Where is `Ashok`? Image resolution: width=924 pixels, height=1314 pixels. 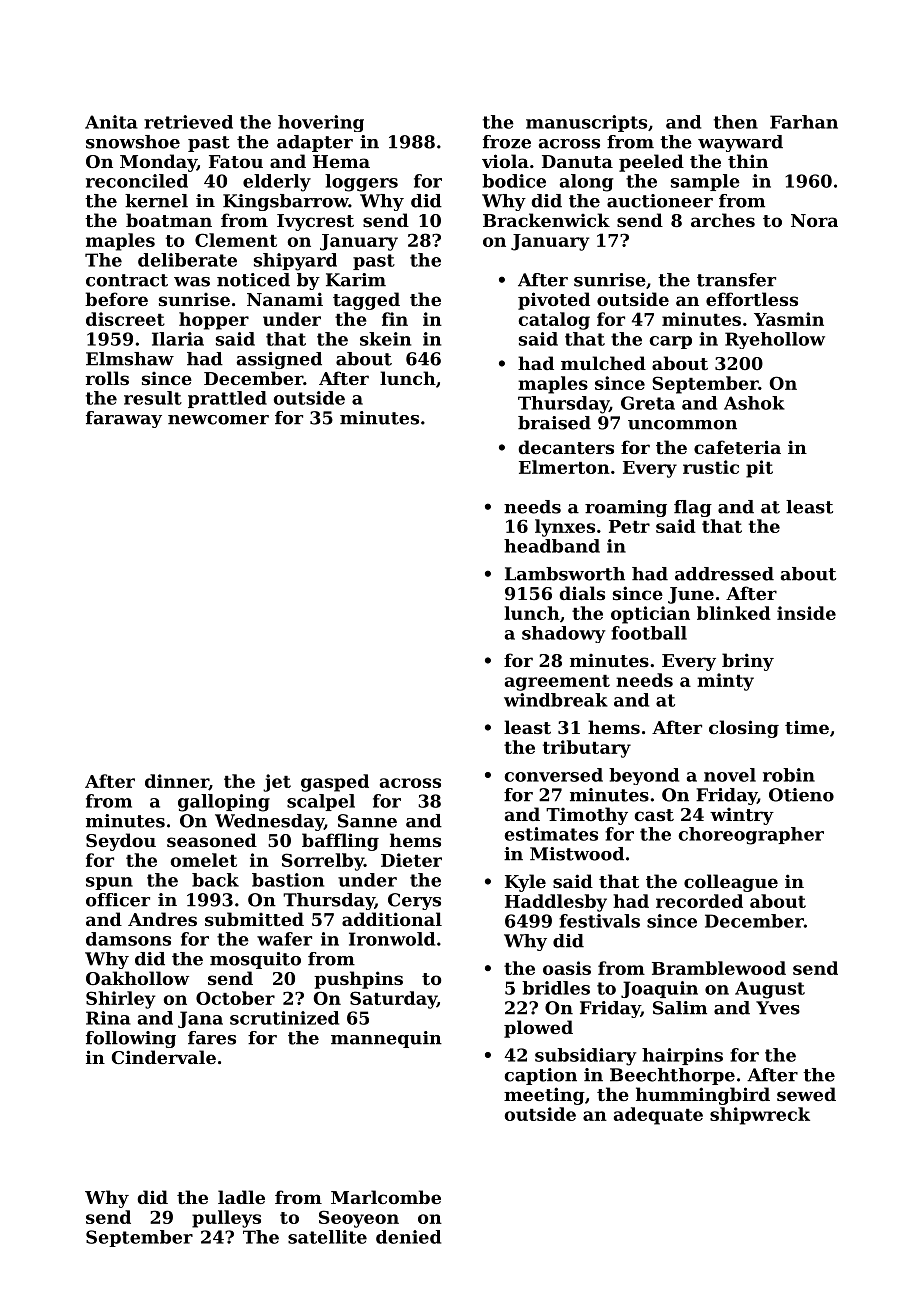
Ashok is located at coordinates (754, 403).
